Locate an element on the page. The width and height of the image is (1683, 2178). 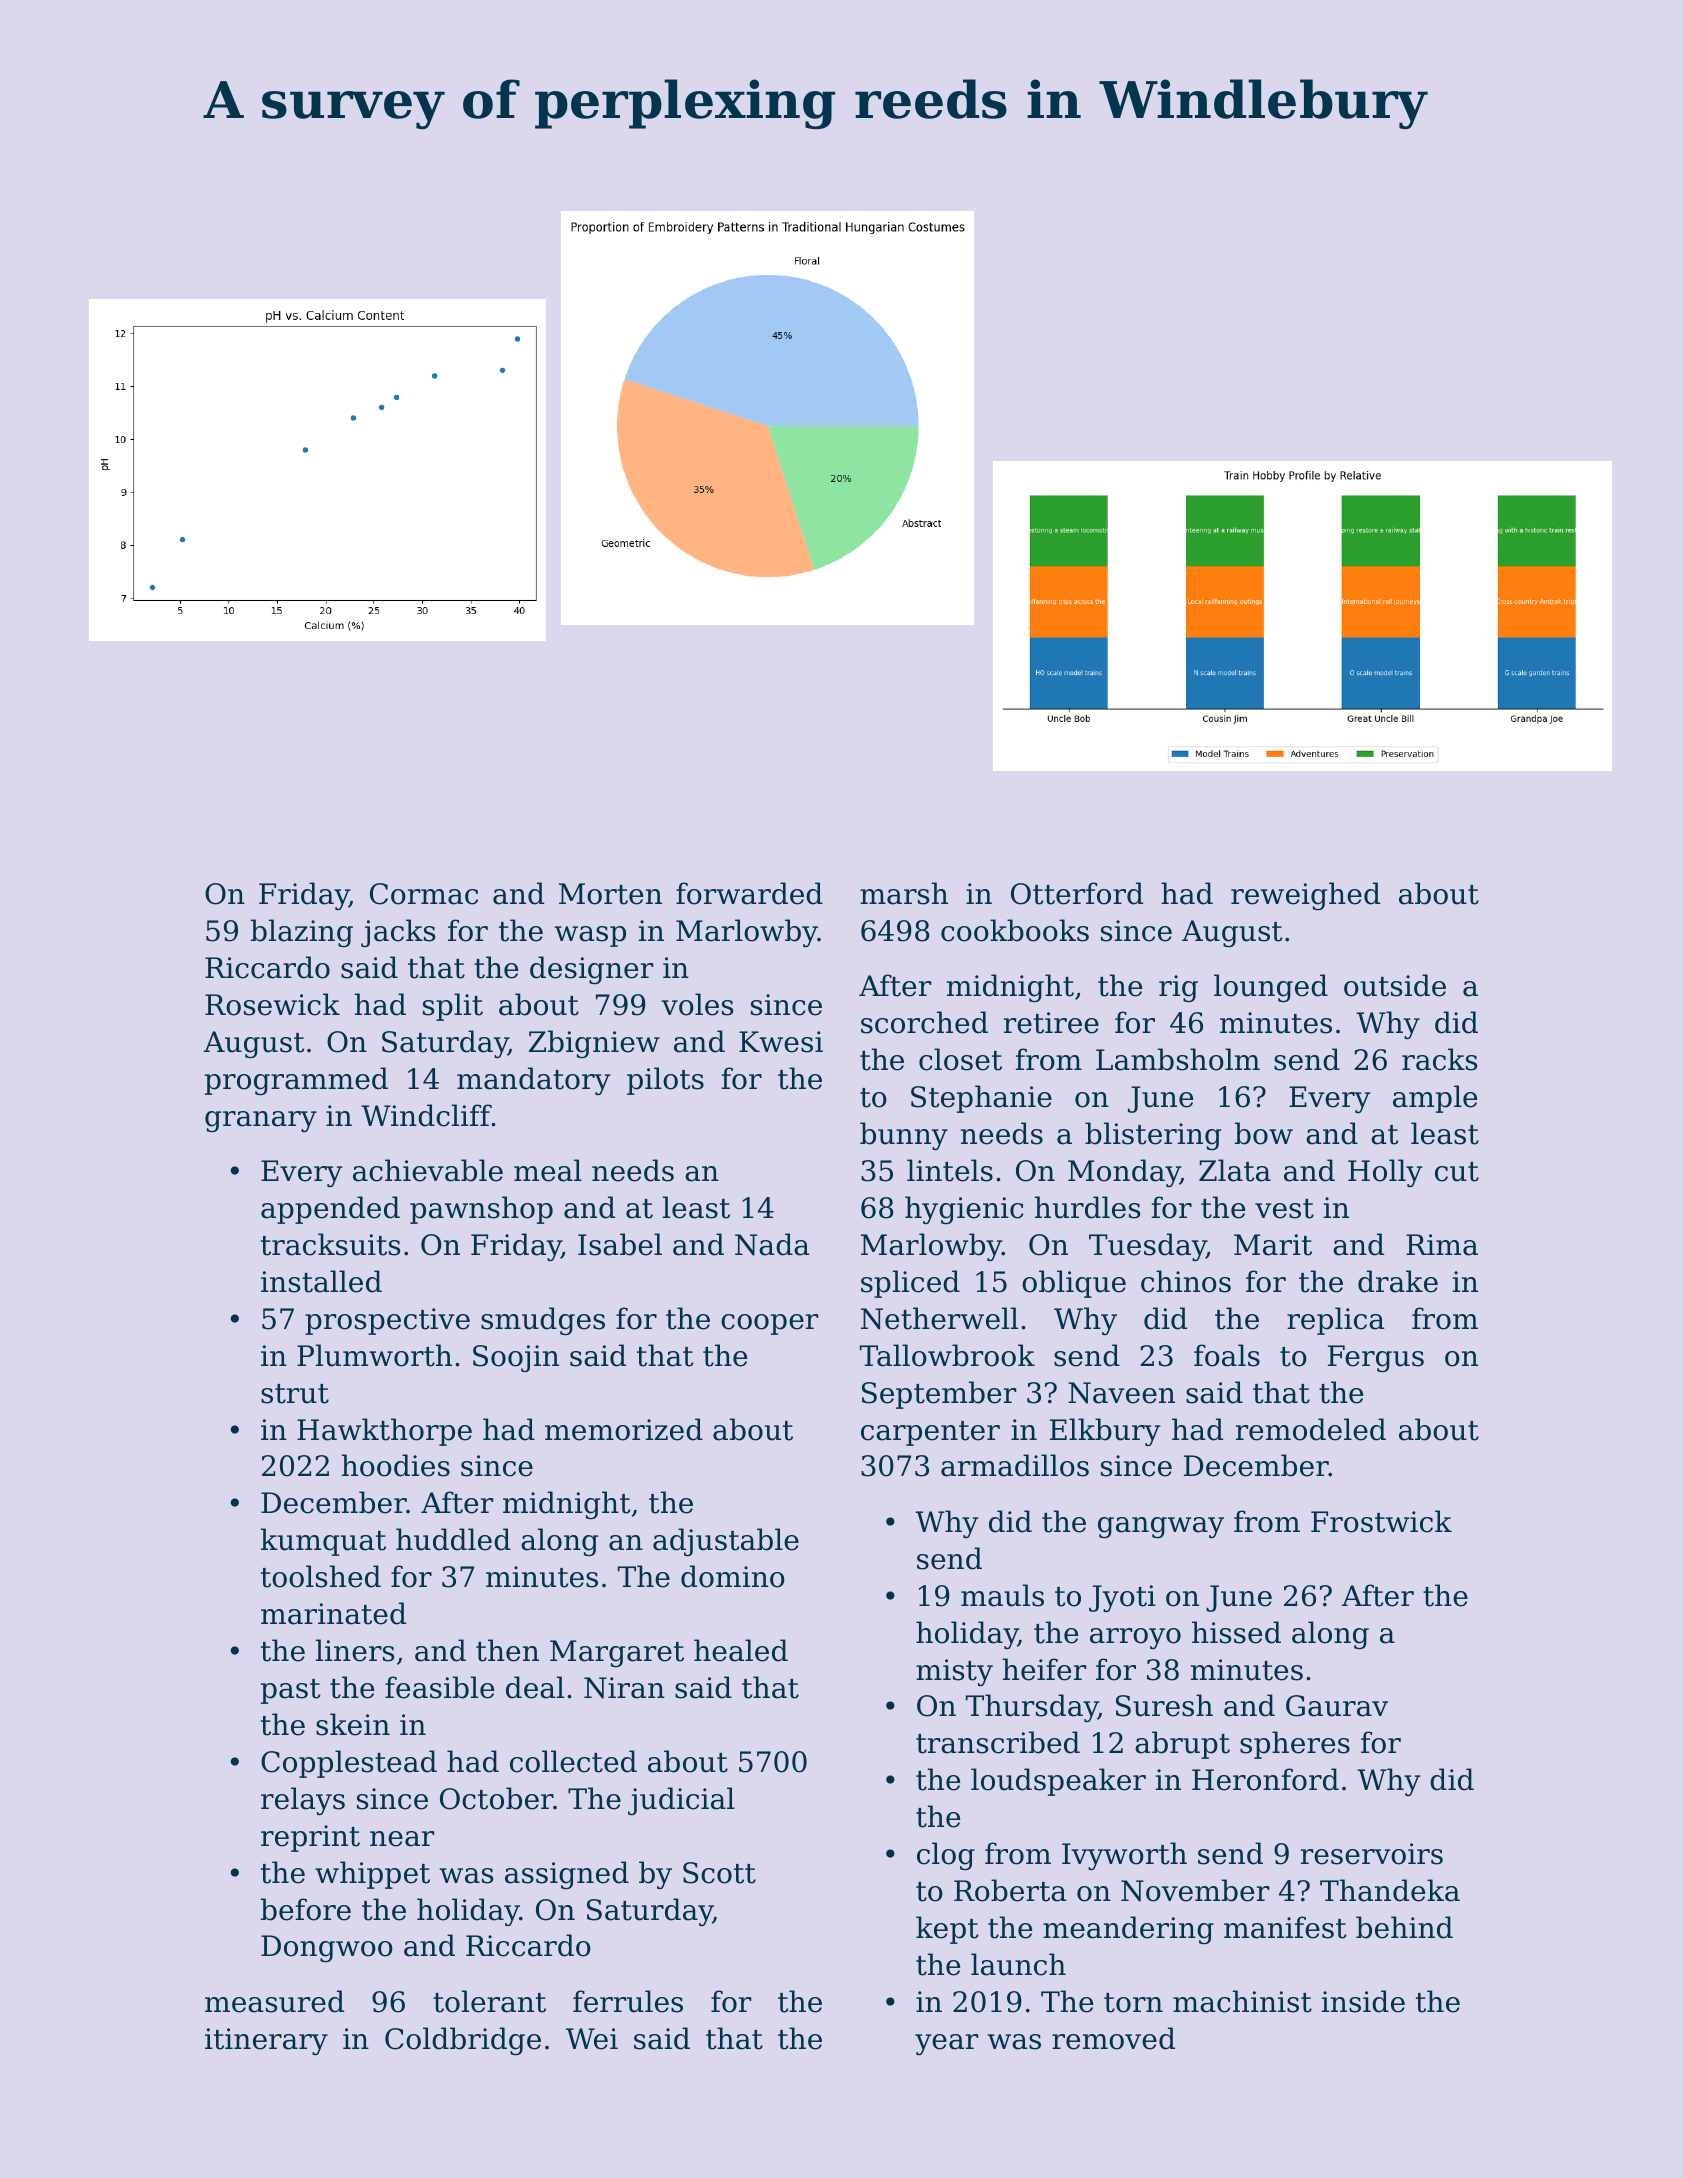
cut is located at coordinates (1457, 1172).
